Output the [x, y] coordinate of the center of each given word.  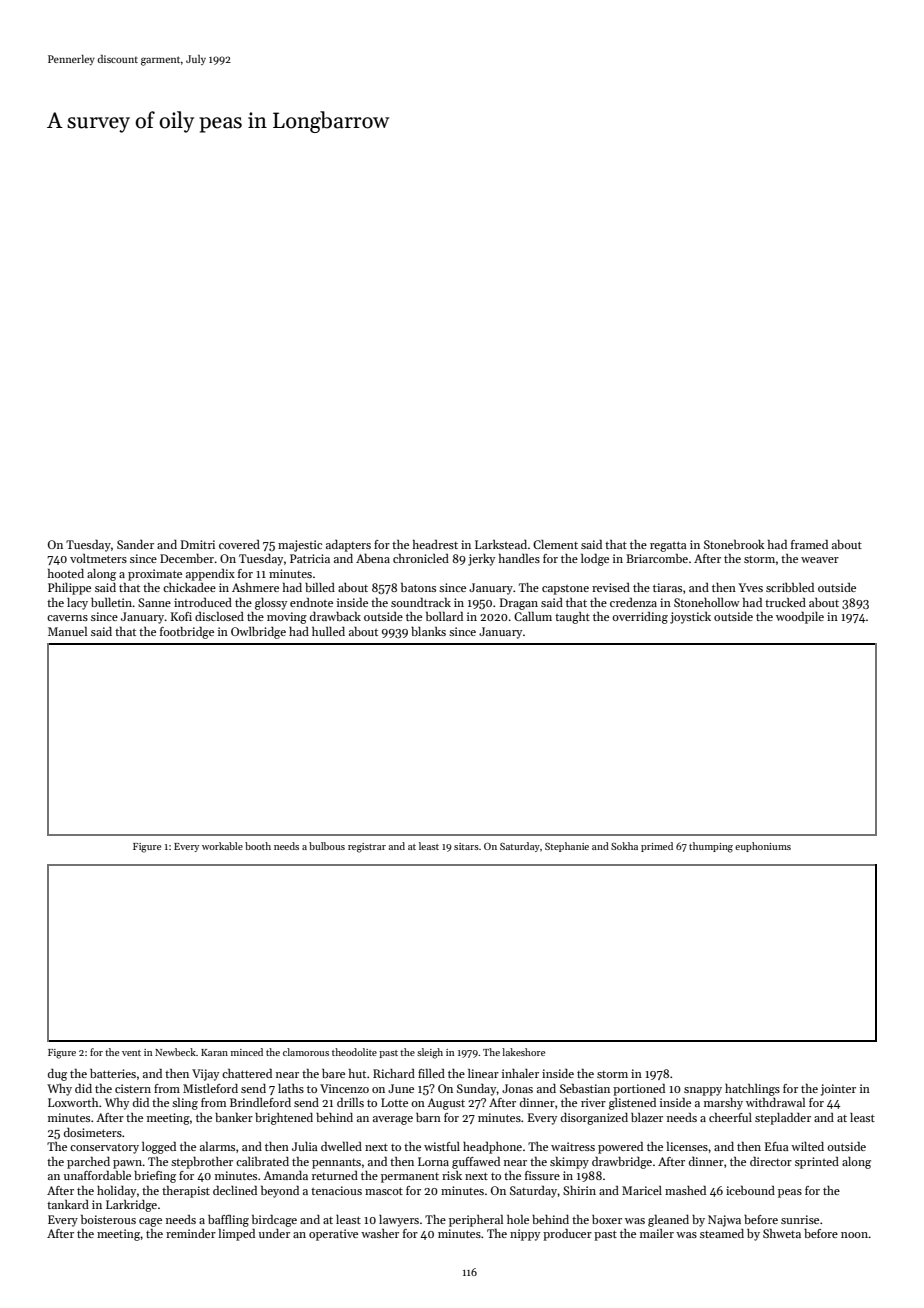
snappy [703, 1091]
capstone [565, 590]
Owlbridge [258, 633]
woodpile [800, 618]
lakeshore [523, 1052]
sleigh [430, 1053]
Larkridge [131, 1206]
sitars [466, 846]
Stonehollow [707, 602]
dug [57, 1075]
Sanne [154, 602]
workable [222, 846]
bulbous [327, 846]
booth [258, 846]
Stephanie [567, 847]
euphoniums [763, 847]
